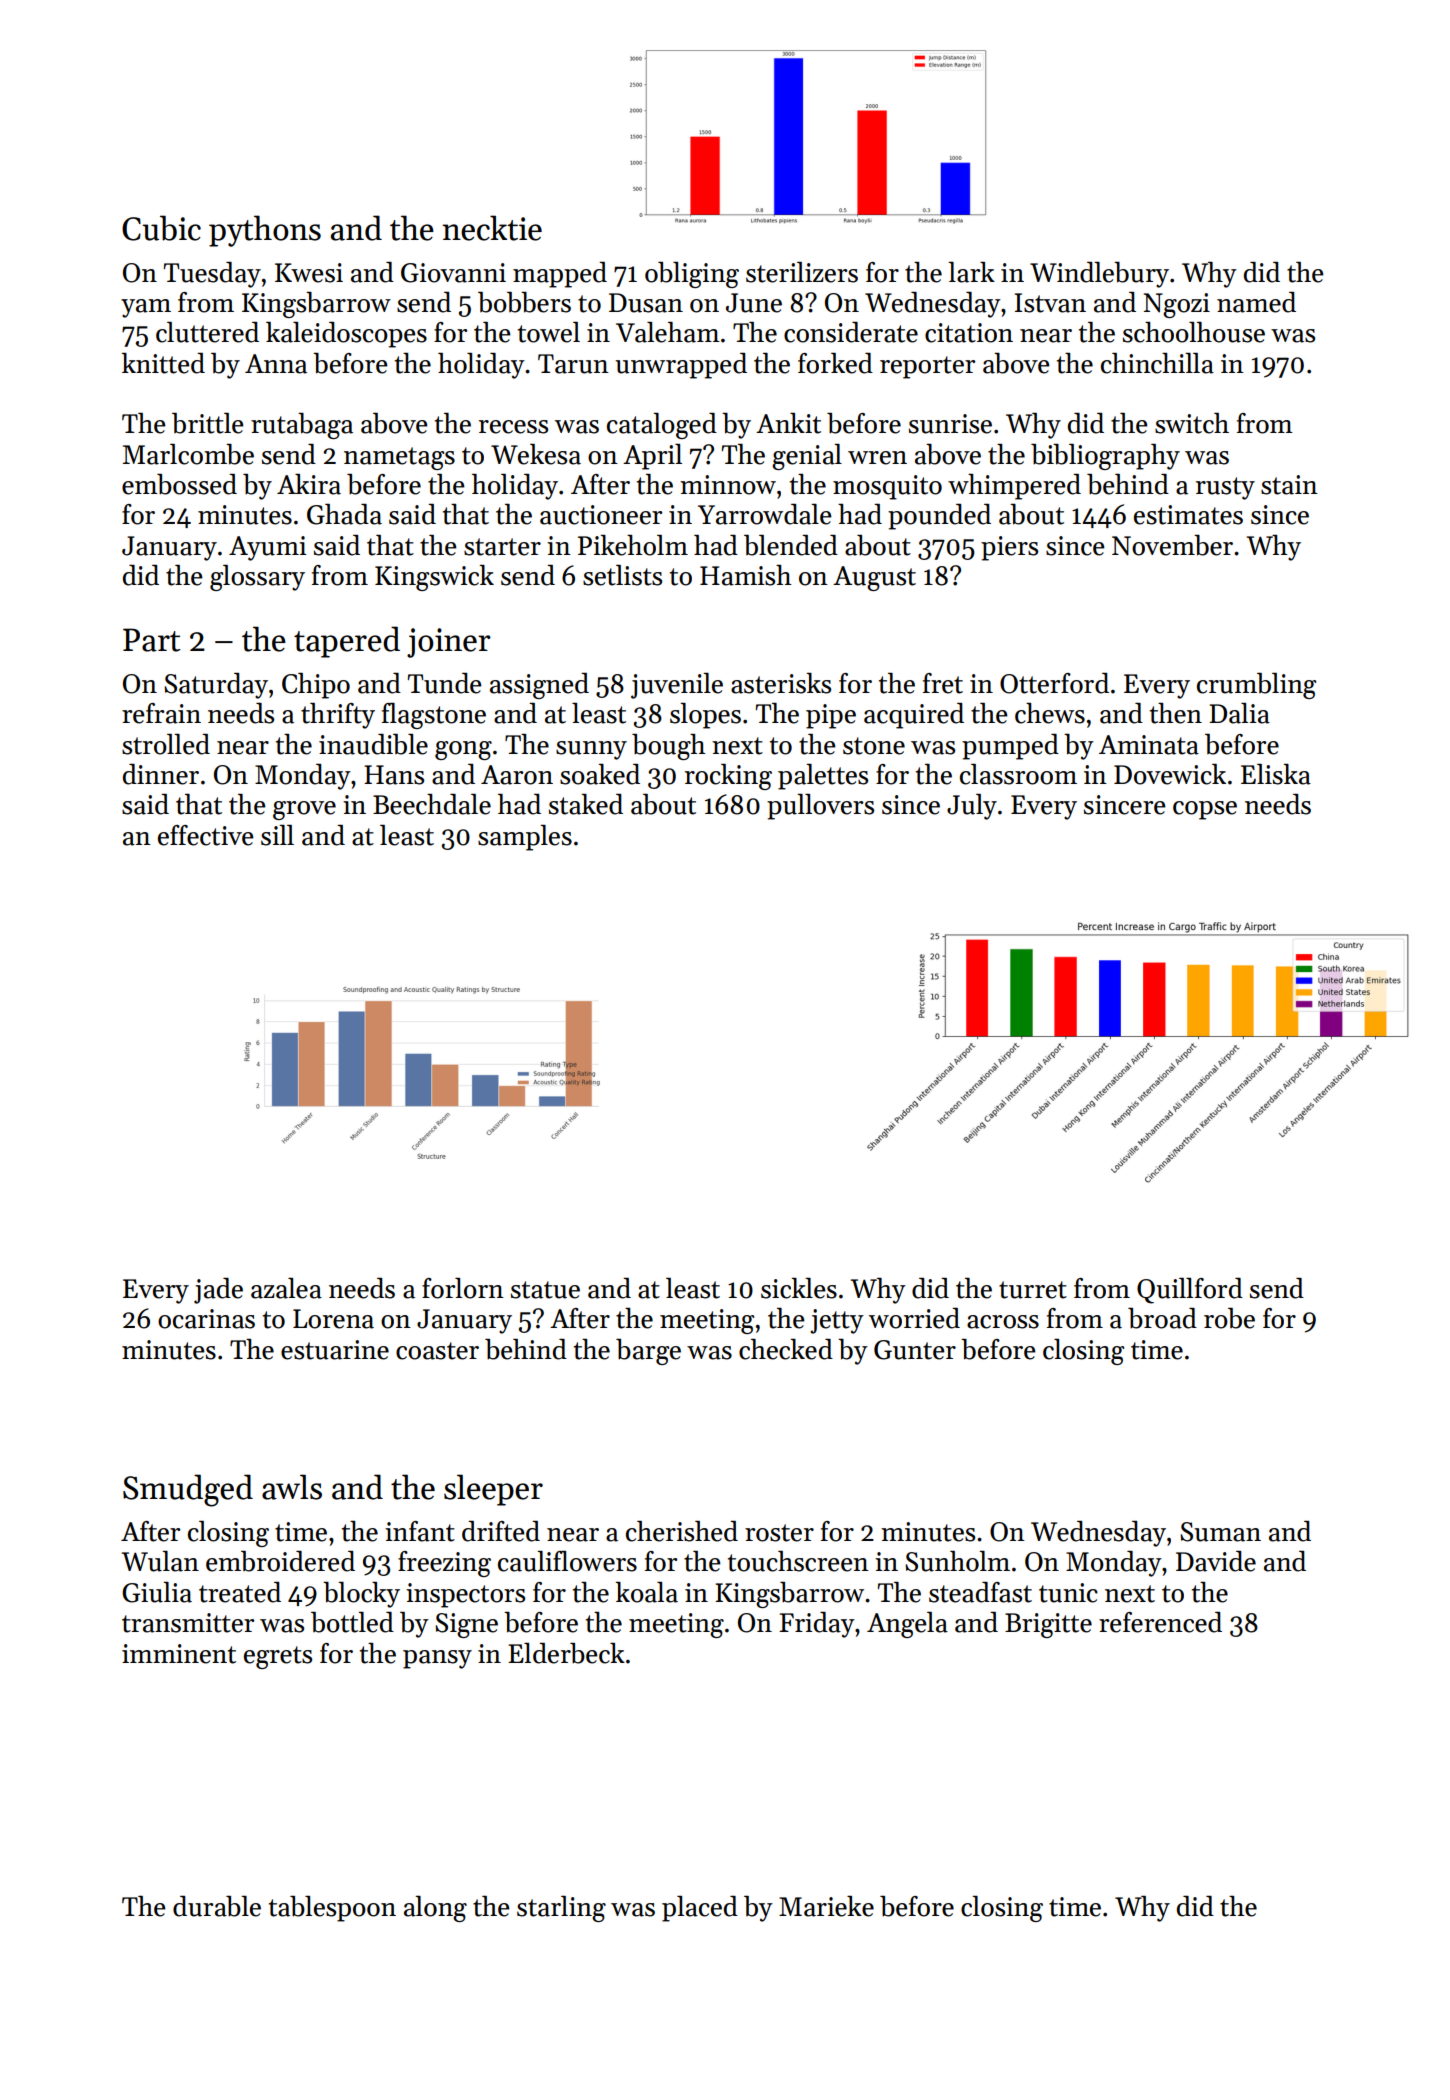 The width and height of the screenshot is (1450, 2100). I want to click on Elderbeck, so click(566, 1653).
